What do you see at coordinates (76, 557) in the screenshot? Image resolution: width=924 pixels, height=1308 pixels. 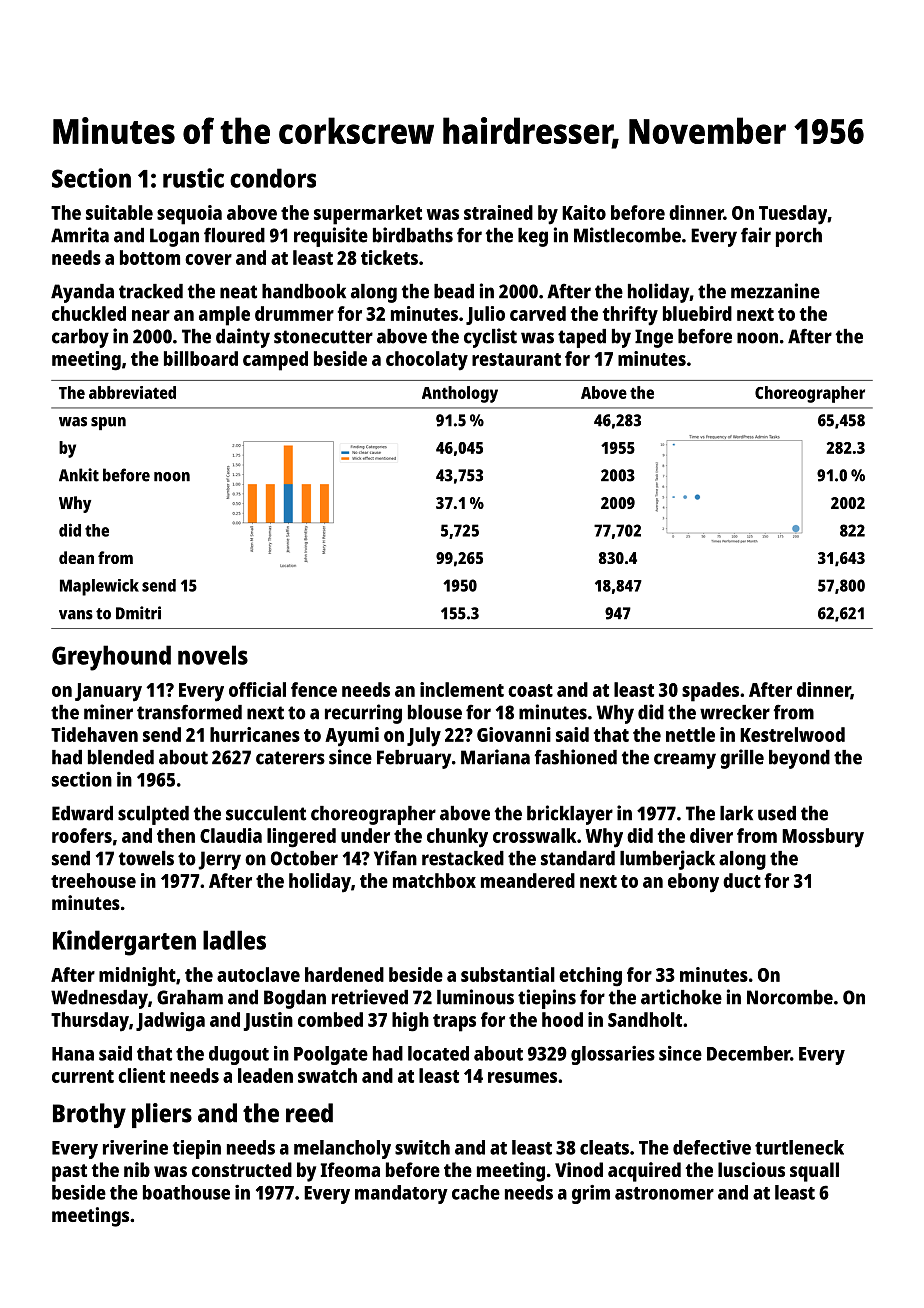 I see `dean` at bounding box center [76, 557].
